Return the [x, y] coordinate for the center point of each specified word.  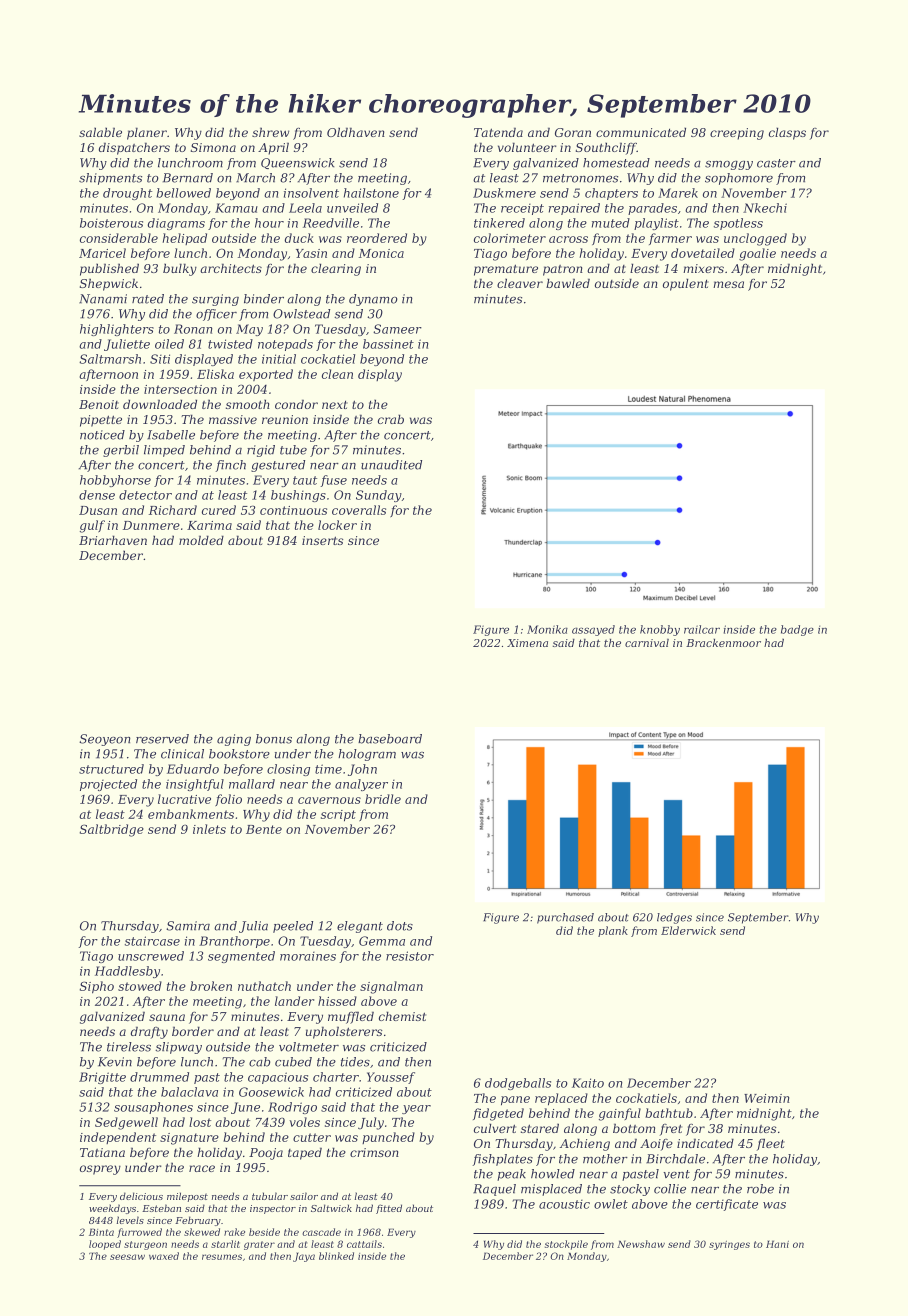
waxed [164, 1256]
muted [611, 223]
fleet [771, 1144]
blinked [336, 1256]
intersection [180, 389]
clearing [336, 269]
